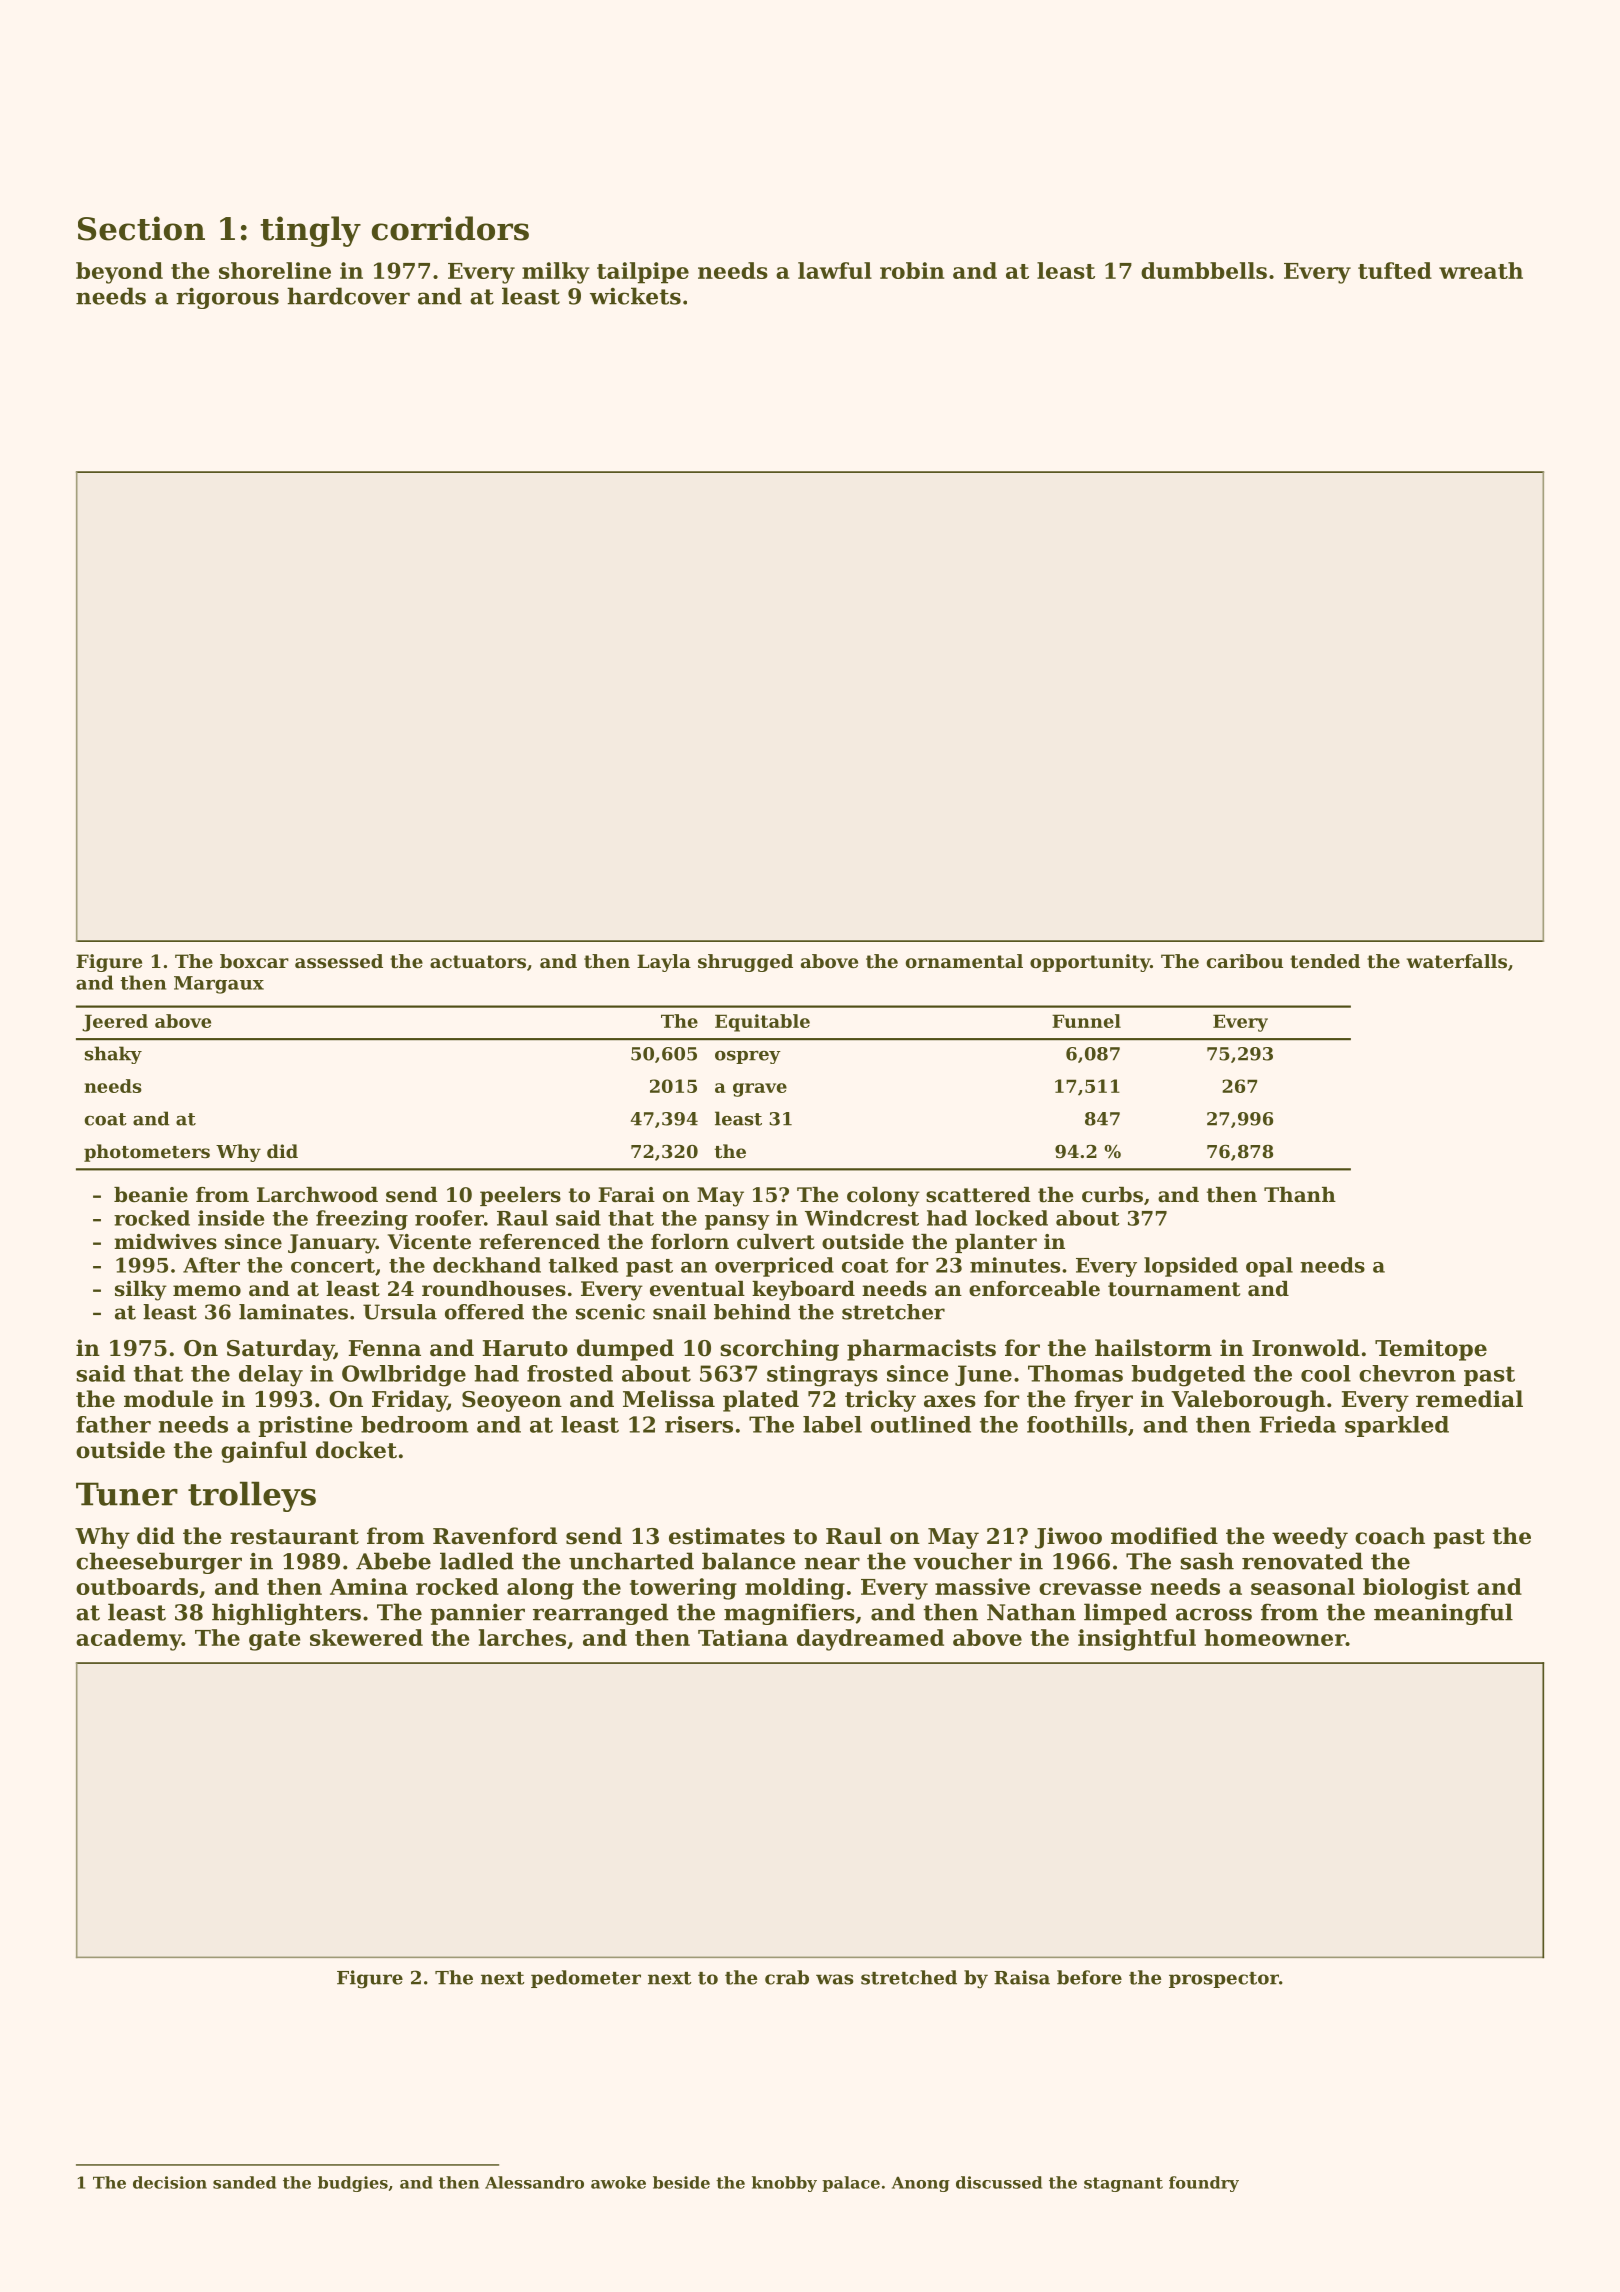  Describe the element at coordinates (353, 2184) in the page. I see `budgies` at that location.
